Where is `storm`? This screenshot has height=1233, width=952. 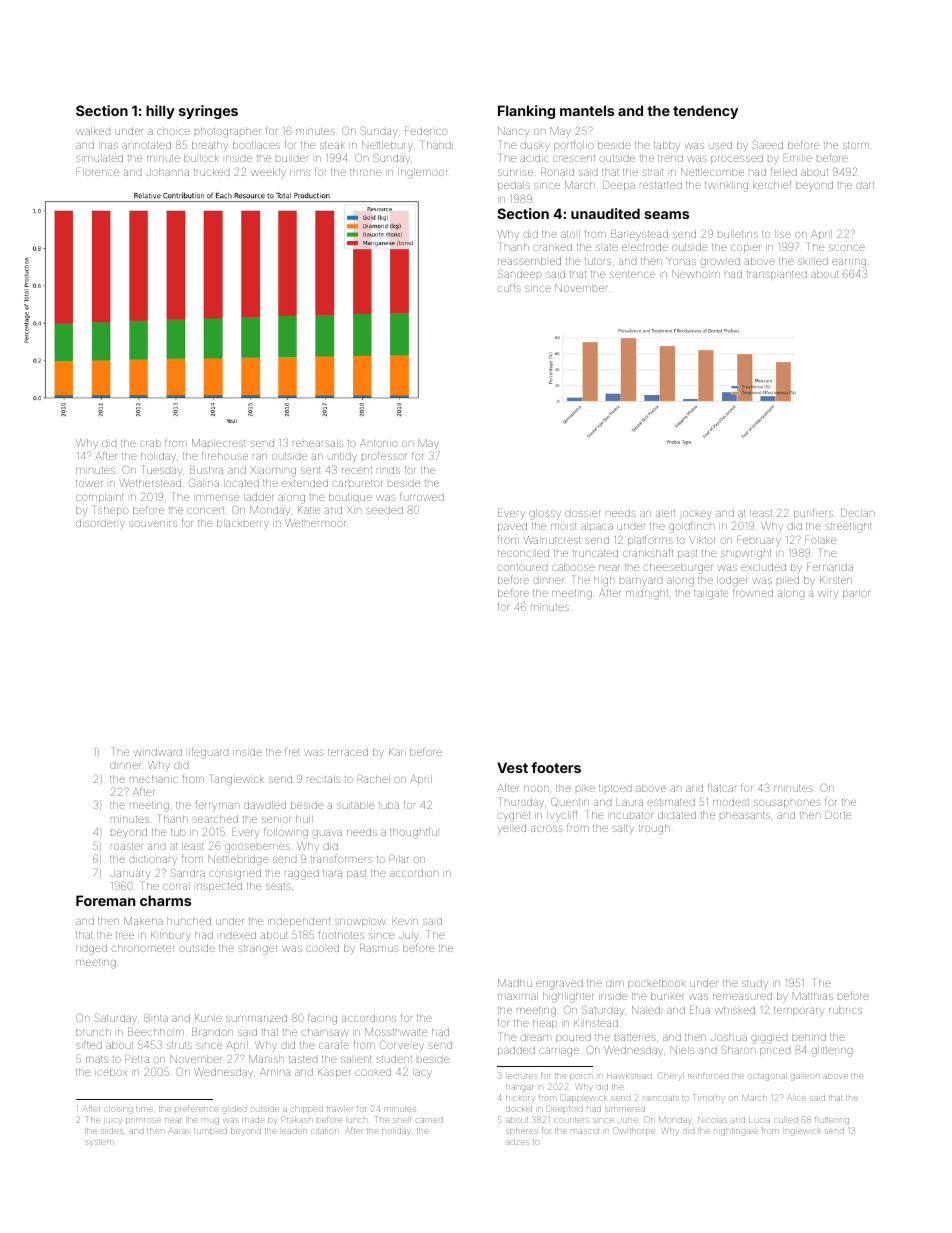 storm is located at coordinates (856, 145).
